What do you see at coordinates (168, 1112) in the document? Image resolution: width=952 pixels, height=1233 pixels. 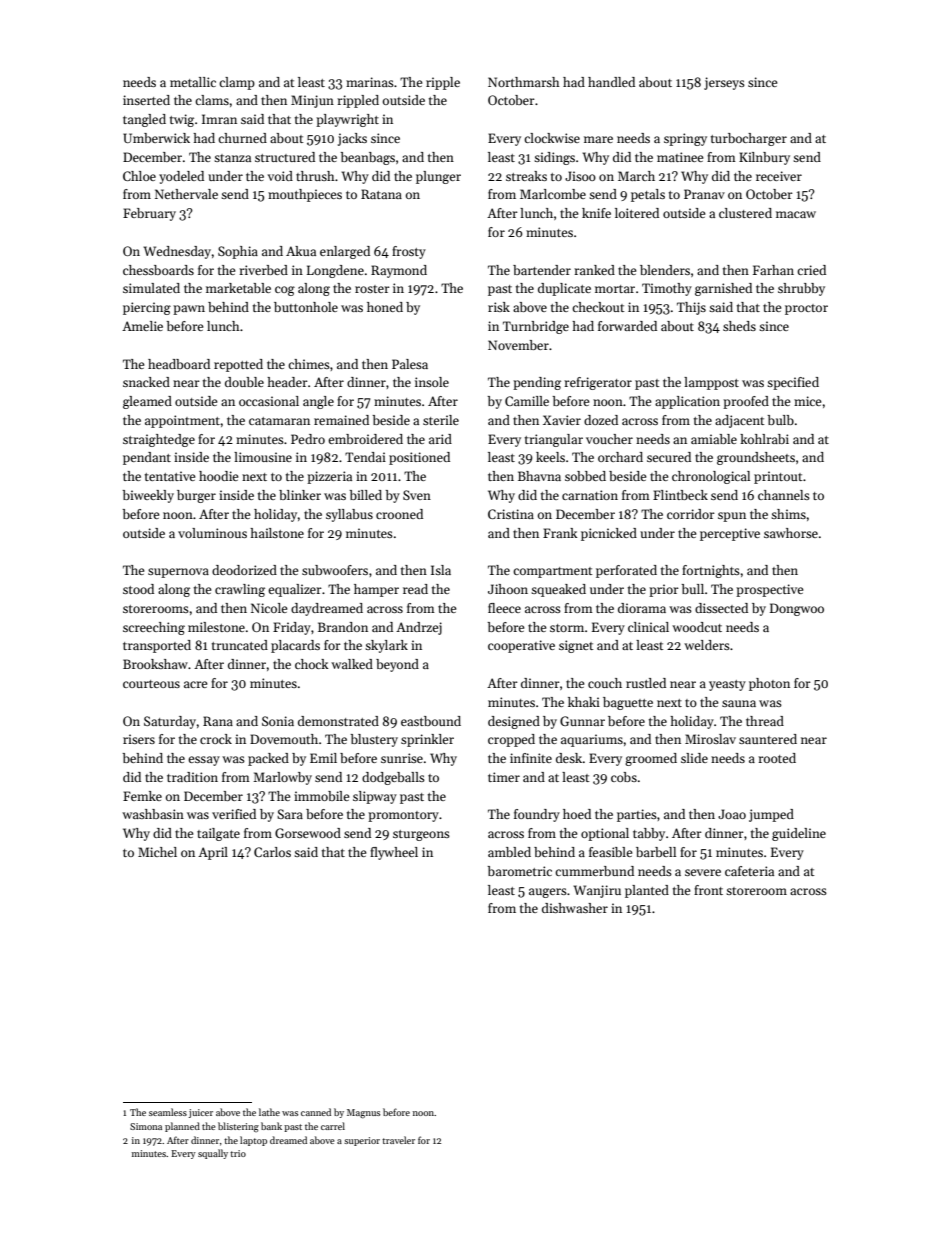 I see `seamless` at bounding box center [168, 1112].
